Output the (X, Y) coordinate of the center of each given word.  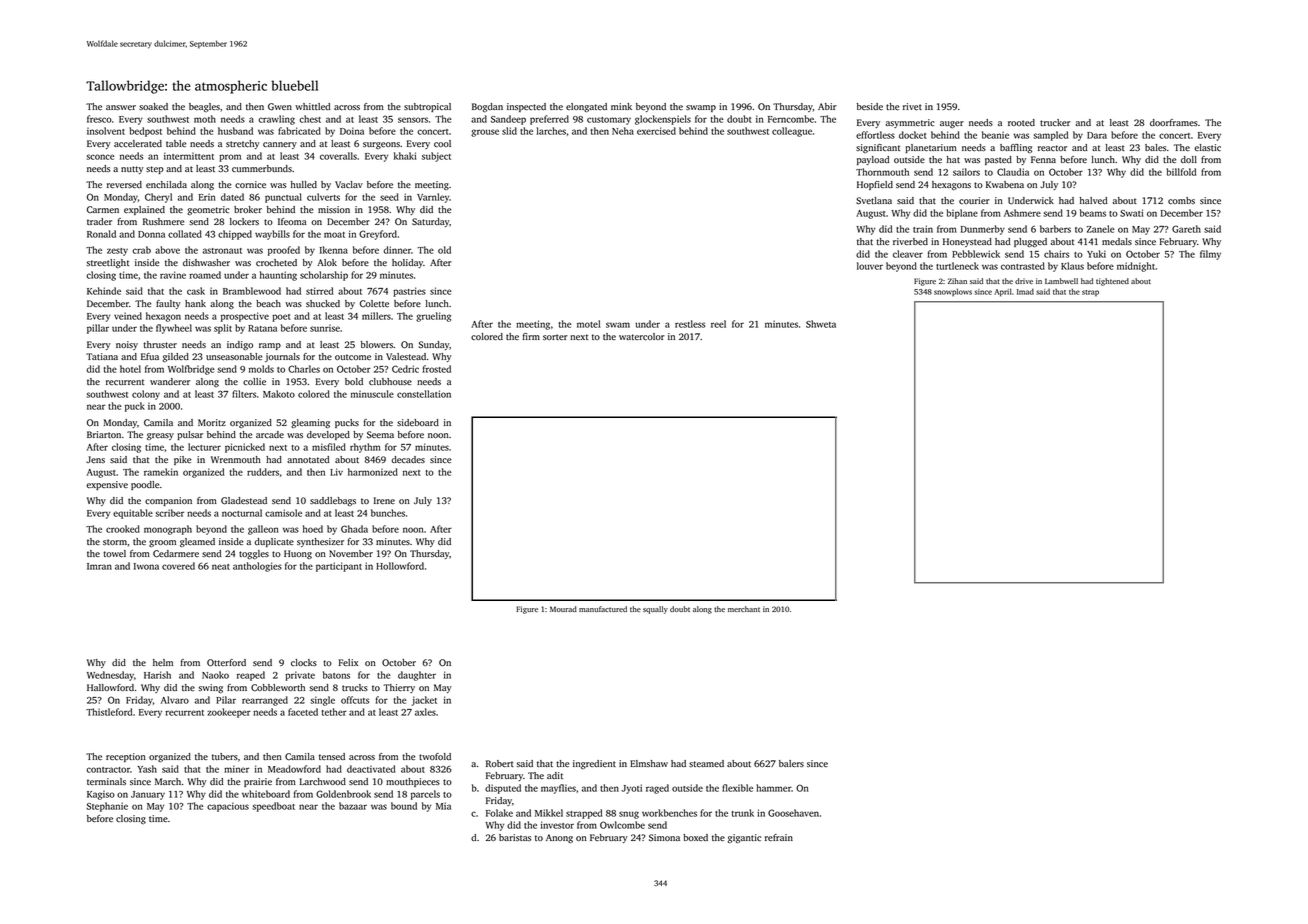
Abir (827, 106)
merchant (744, 609)
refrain (779, 837)
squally (655, 610)
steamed (706, 763)
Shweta (821, 324)
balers (791, 763)
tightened (1112, 282)
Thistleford (109, 712)
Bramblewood (252, 291)
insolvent (106, 131)
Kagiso (101, 795)
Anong (559, 838)
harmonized (373, 472)
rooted (1021, 122)
